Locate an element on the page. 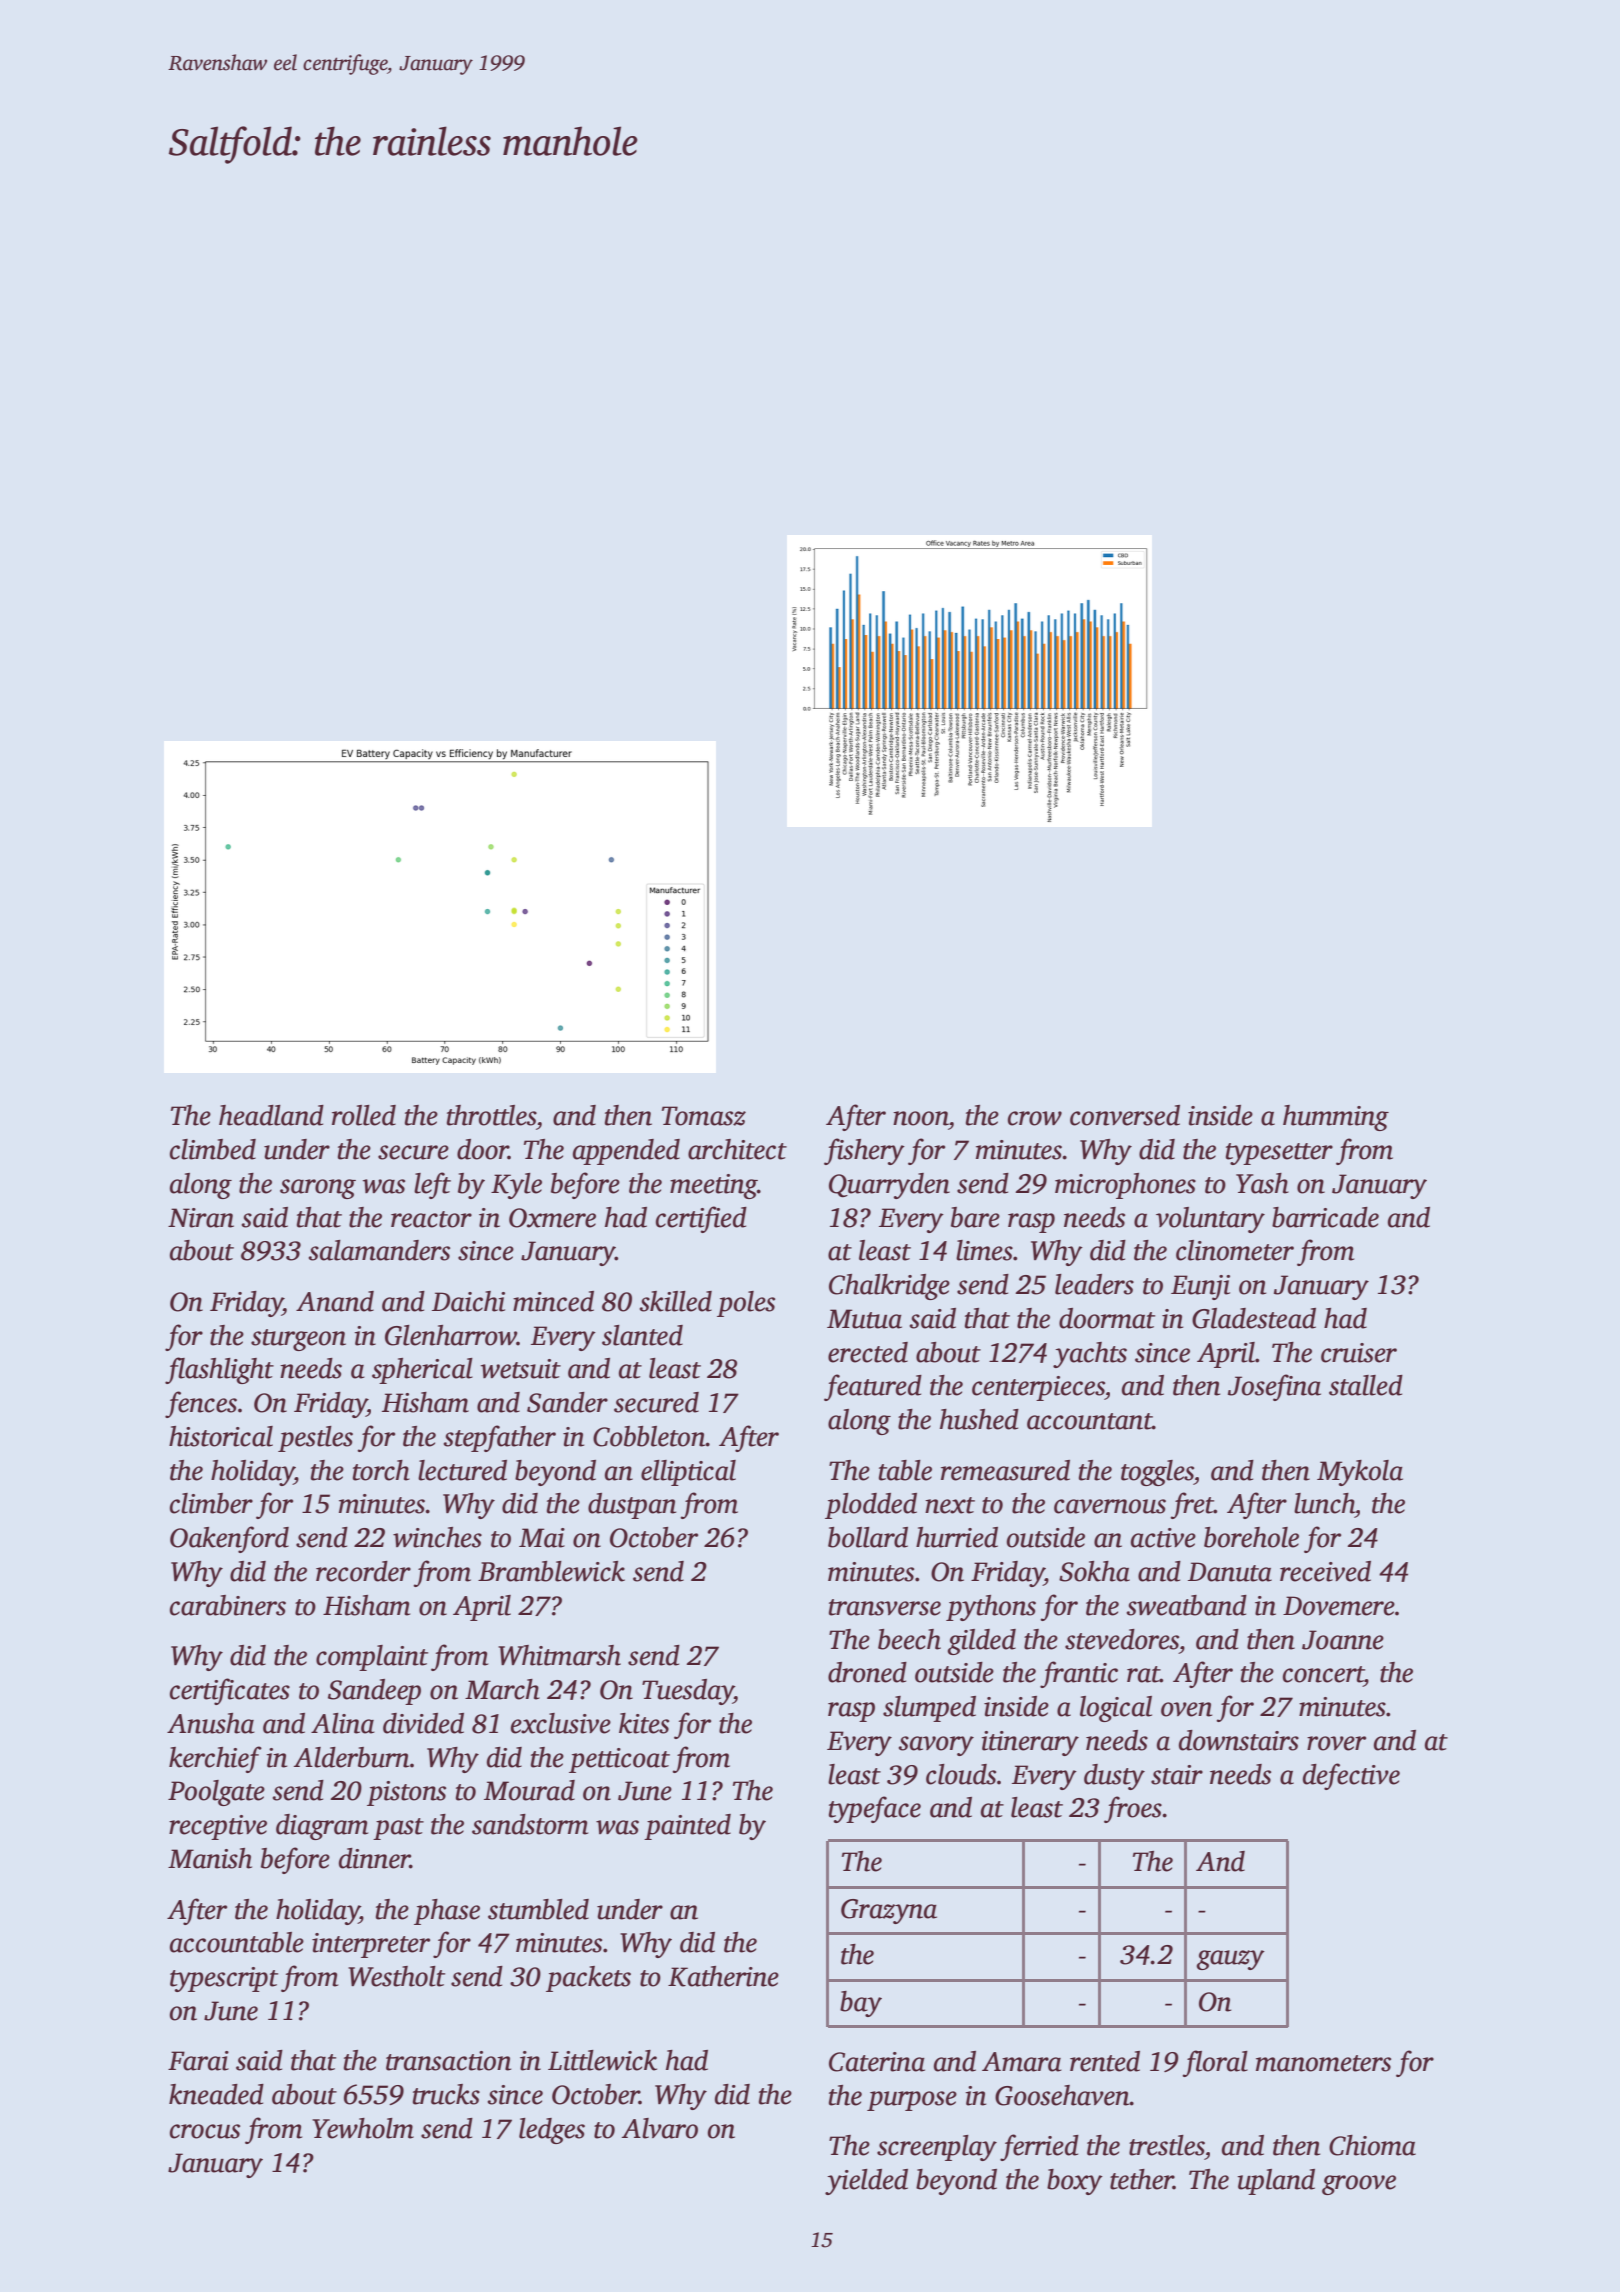 The height and width of the document is (2292, 1620). typesetter is located at coordinates (1279, 1154).
